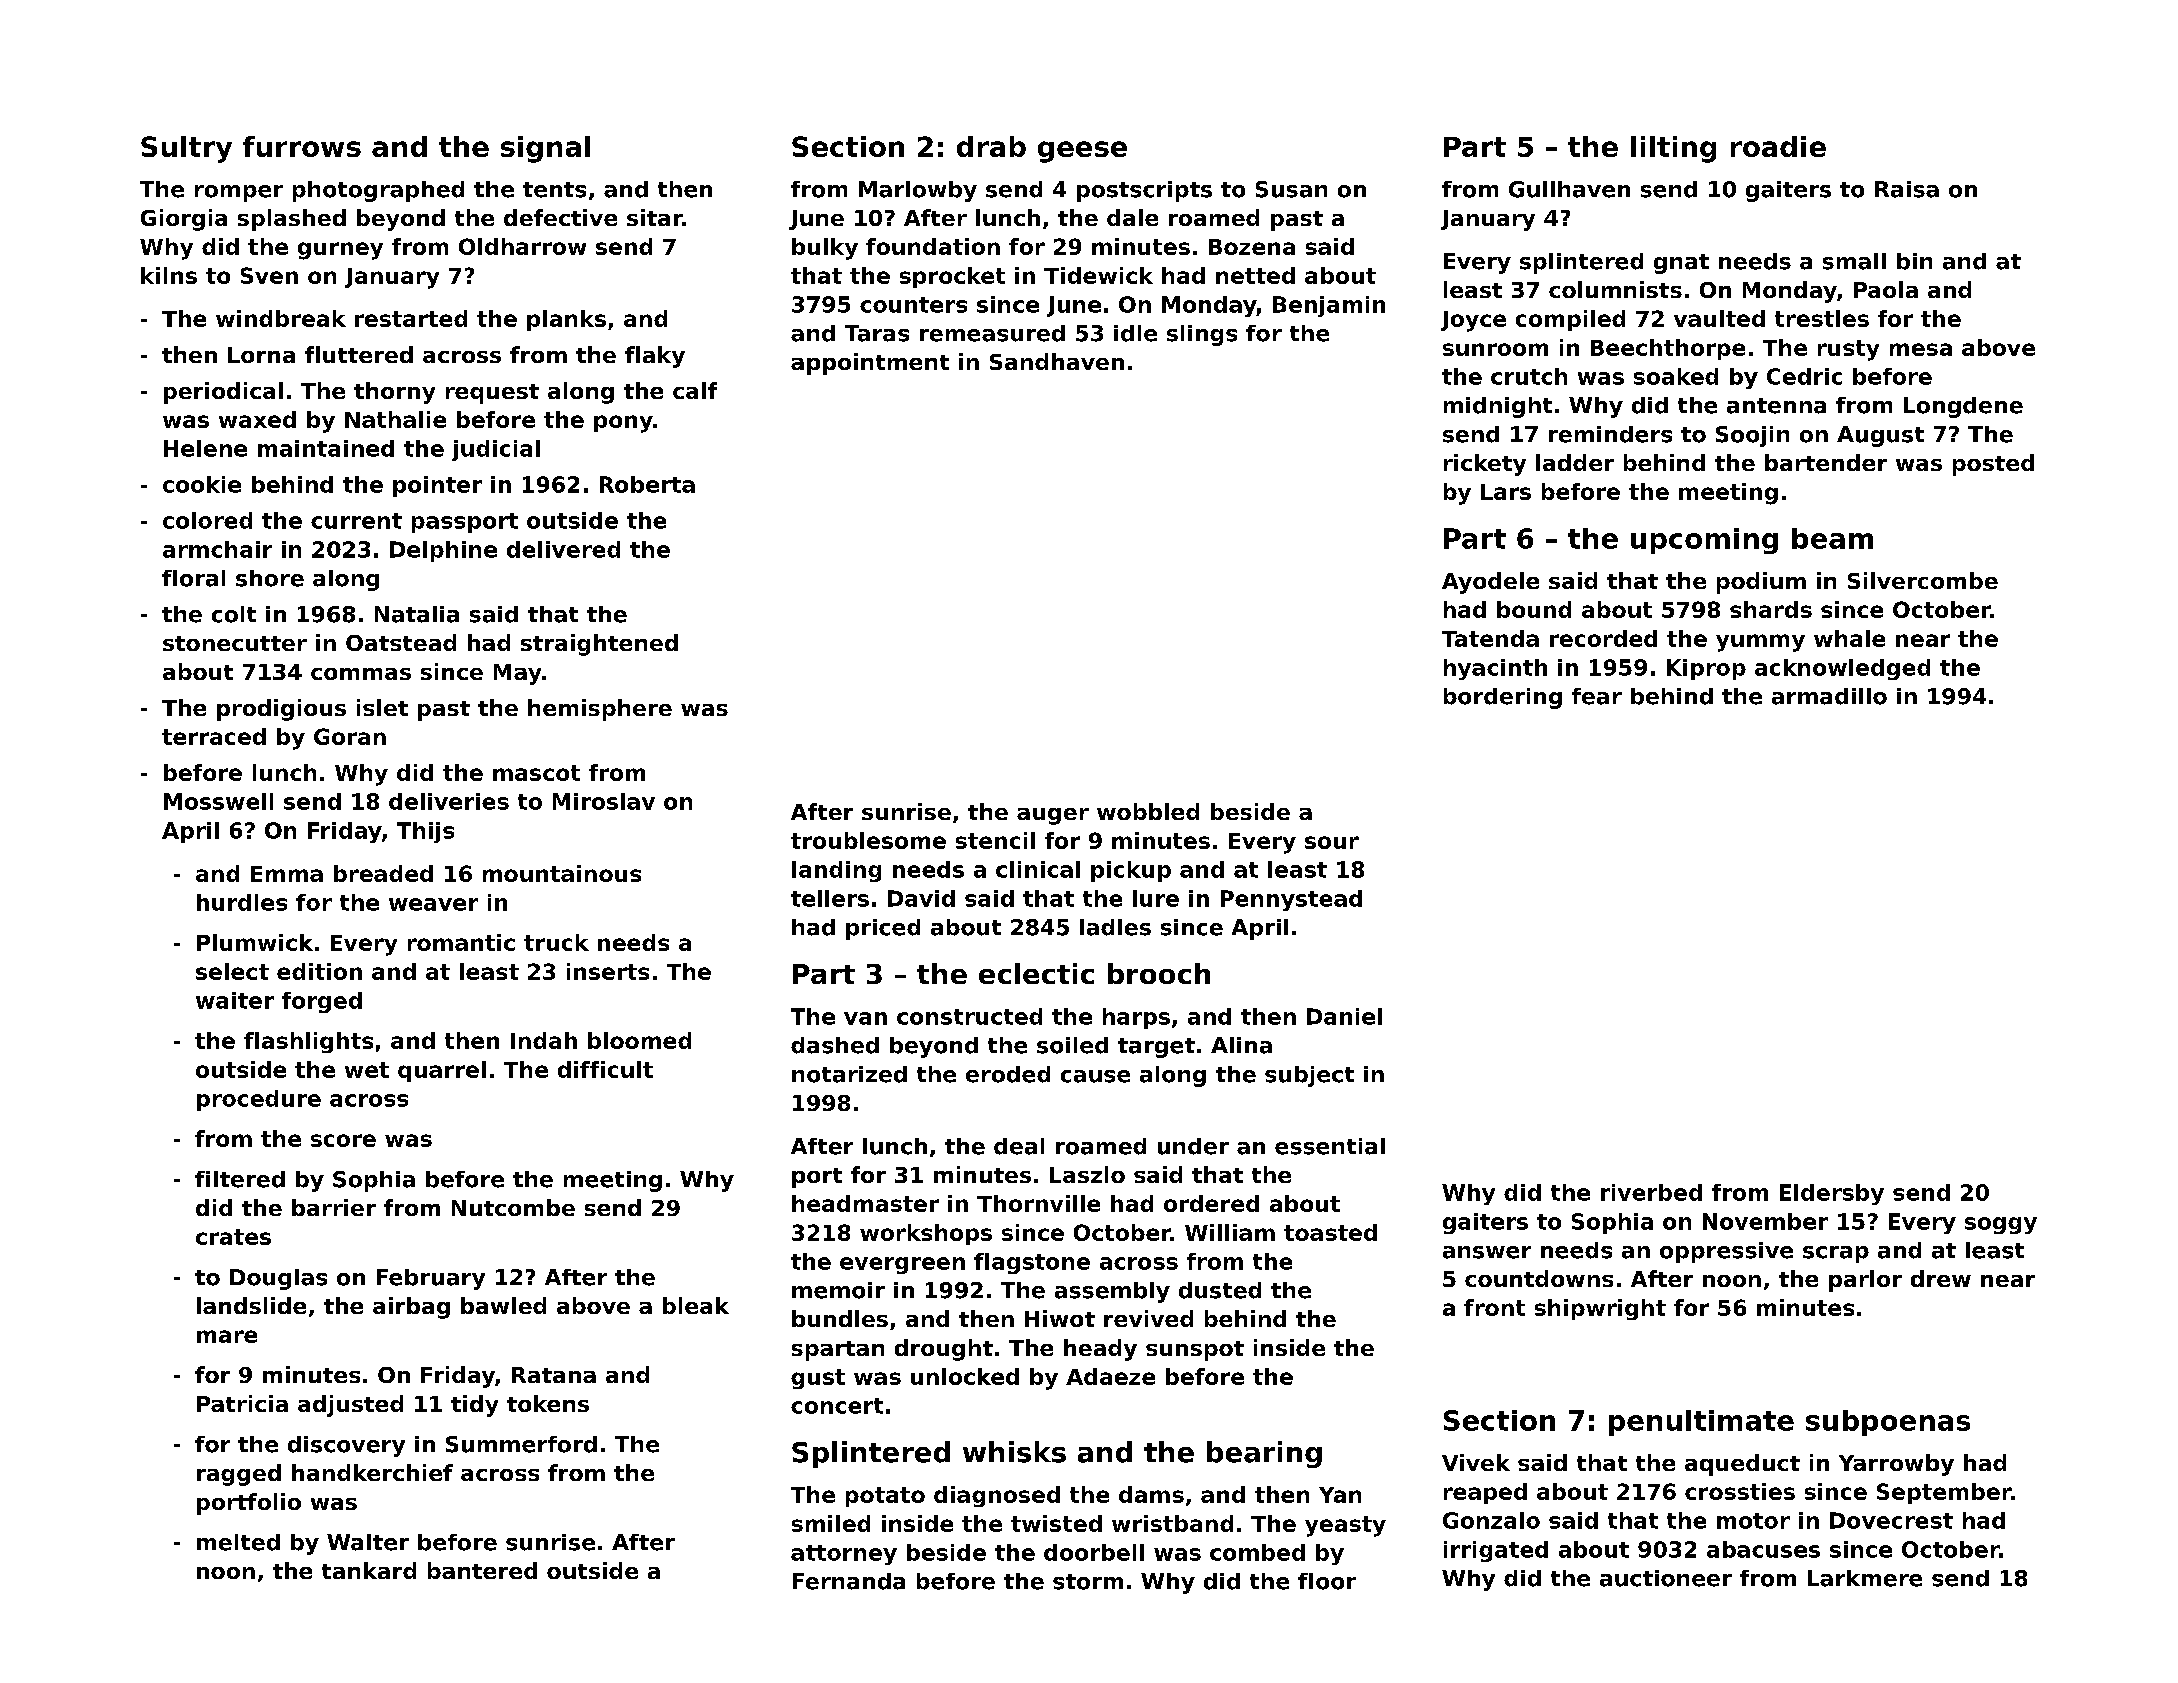 The image size is (2178, 1683). I want to click on terraced, so click(214, 736).
